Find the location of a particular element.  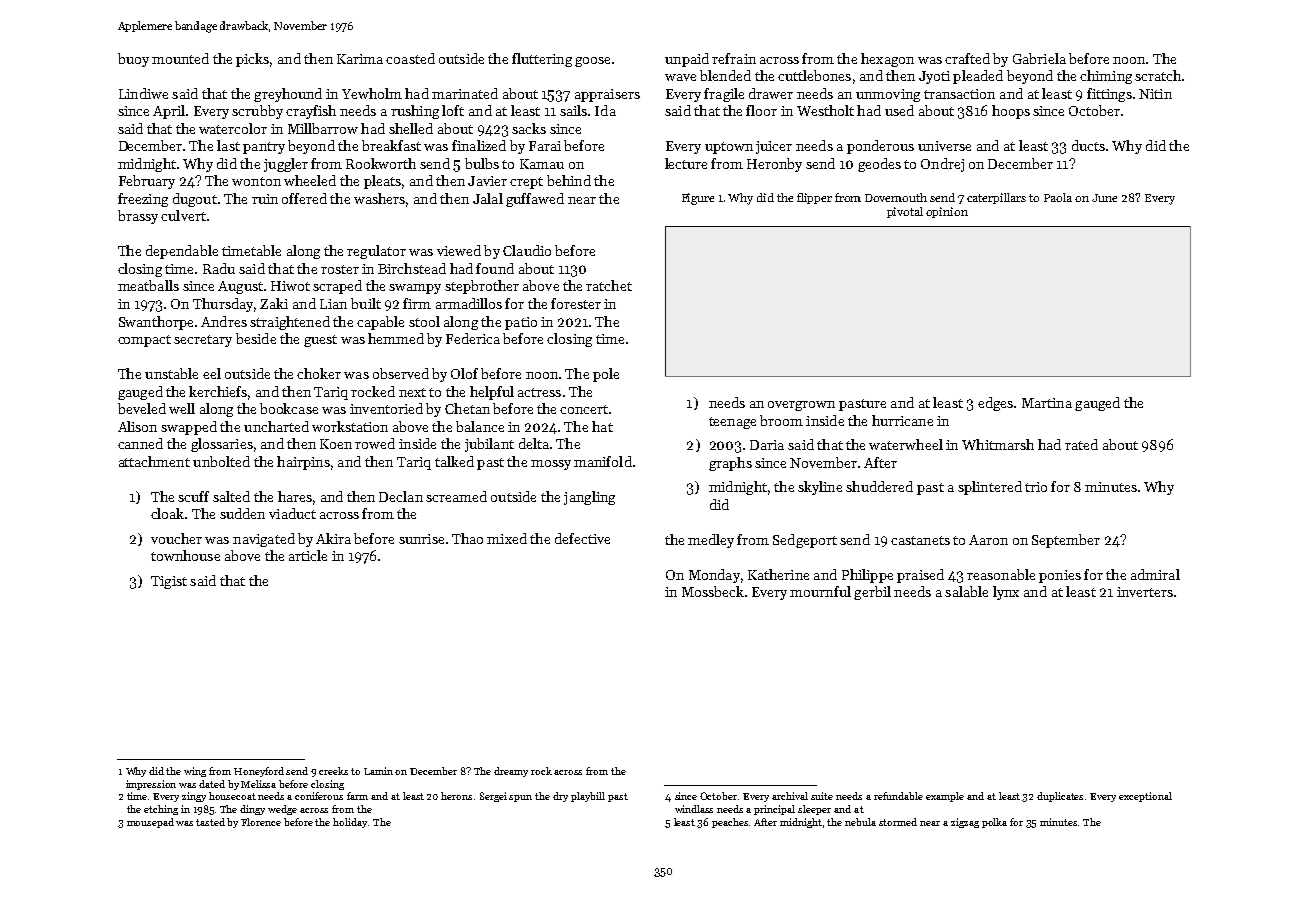

watercolor is located at coordinates (233, 128).
